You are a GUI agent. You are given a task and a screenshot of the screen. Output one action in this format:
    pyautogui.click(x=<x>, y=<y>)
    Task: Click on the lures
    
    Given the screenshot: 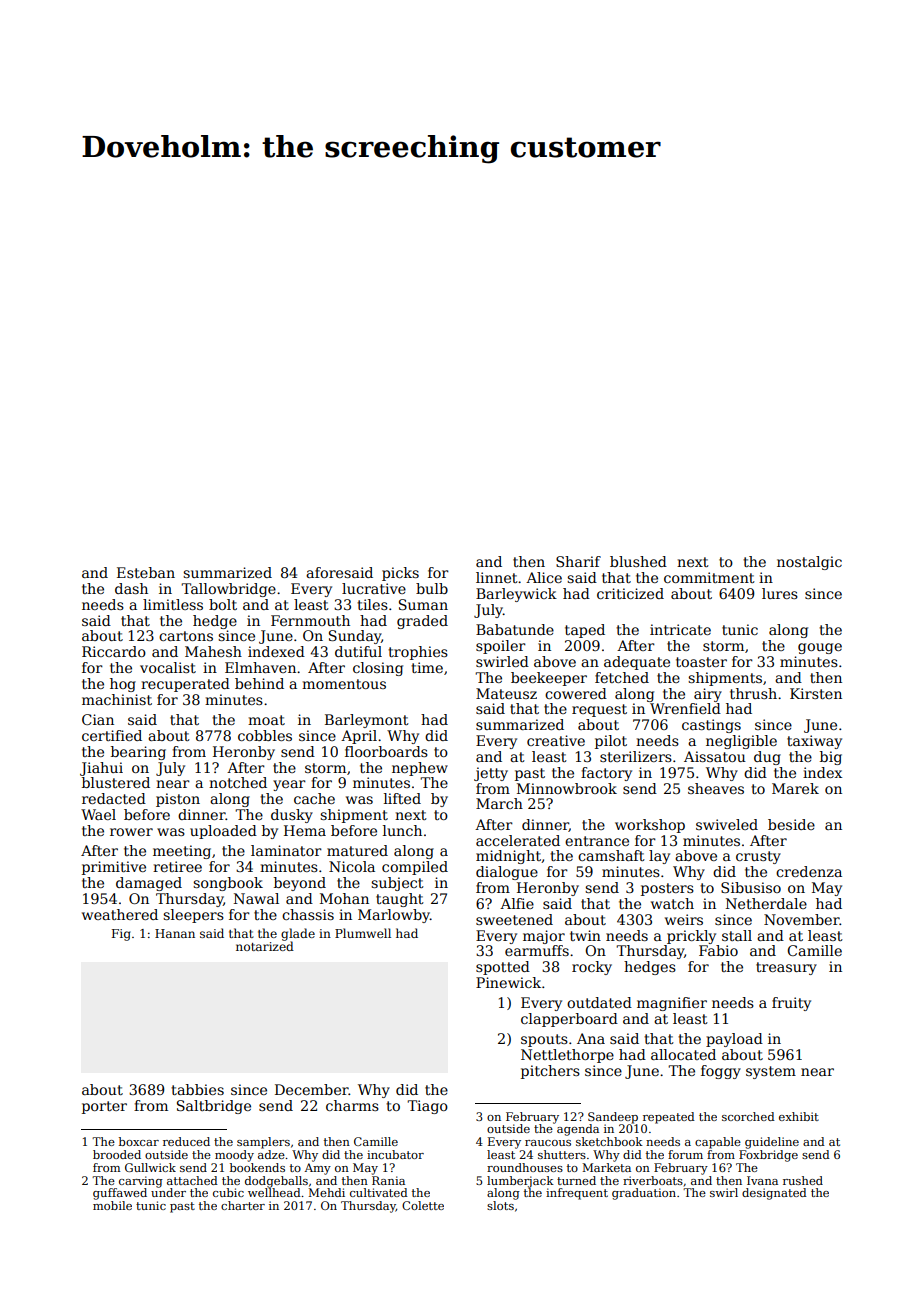 What is the action you would take?
    pyautogui.click(x=780, y=593)
